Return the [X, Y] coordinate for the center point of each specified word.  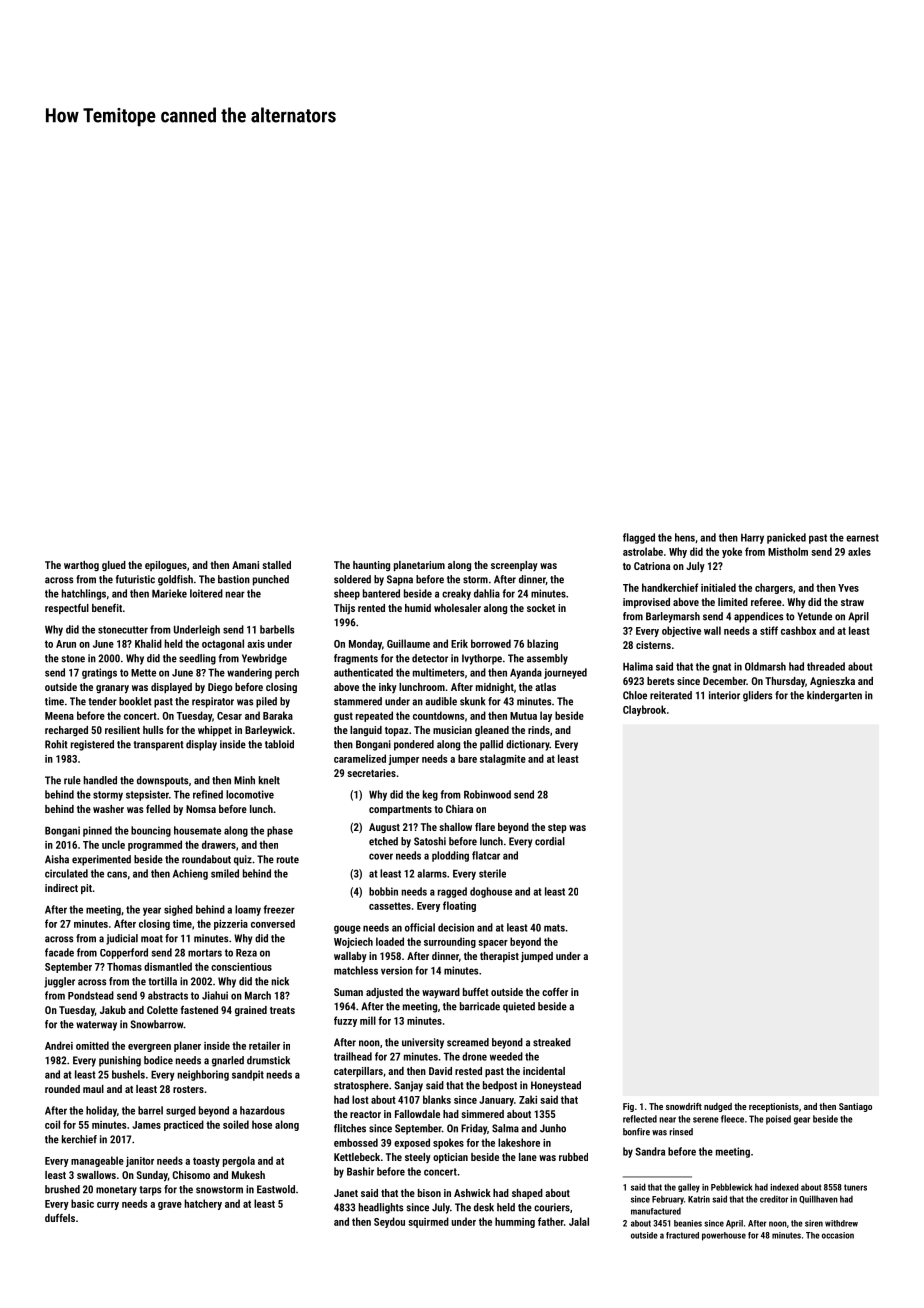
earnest [862, 538]
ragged [452, 892]
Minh [244, 780]
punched [271, 580]
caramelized [360, 758]
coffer [555, 992]
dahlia [487, 593]
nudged [718, 1107]
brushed [62, 1189]
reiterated [671, 695]
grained [251, 1011]
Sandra [650, 1151]
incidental [544, 1071]
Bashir [360, 1171]
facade [59, 952]
